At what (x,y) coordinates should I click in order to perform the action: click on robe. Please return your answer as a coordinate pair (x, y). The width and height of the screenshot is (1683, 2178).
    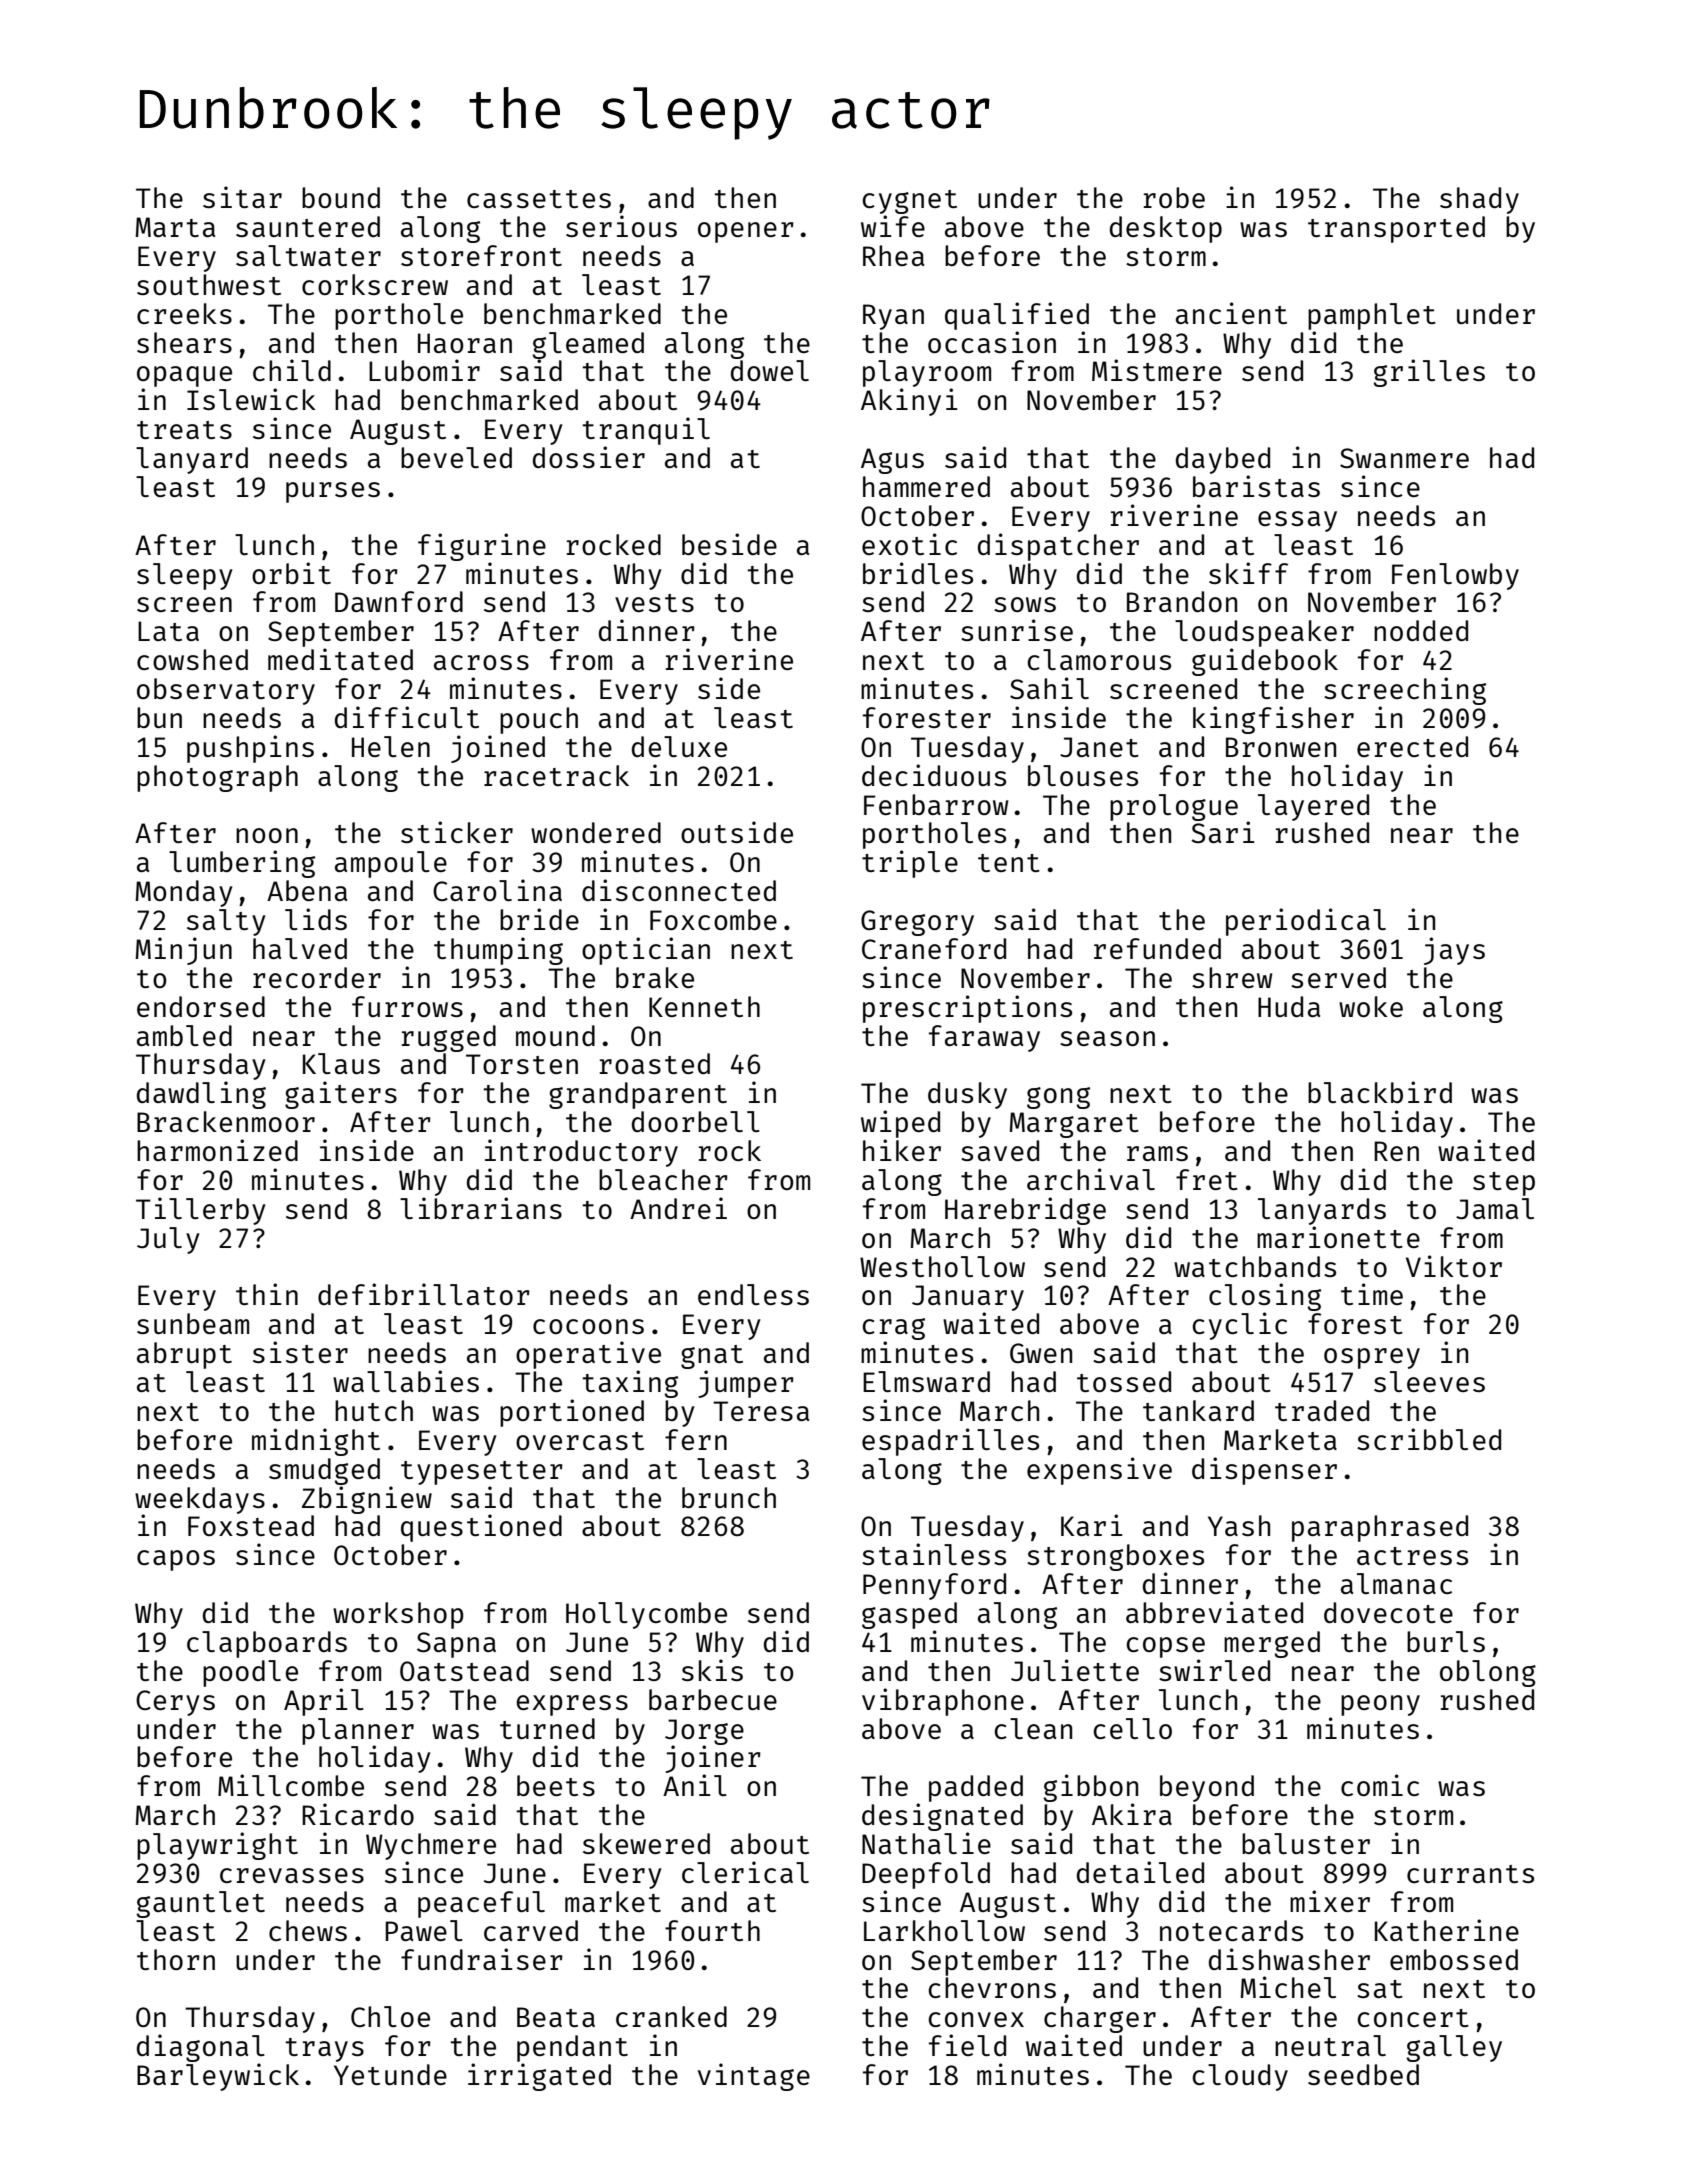
    Looking at the image, I should click on (1174, 197).
